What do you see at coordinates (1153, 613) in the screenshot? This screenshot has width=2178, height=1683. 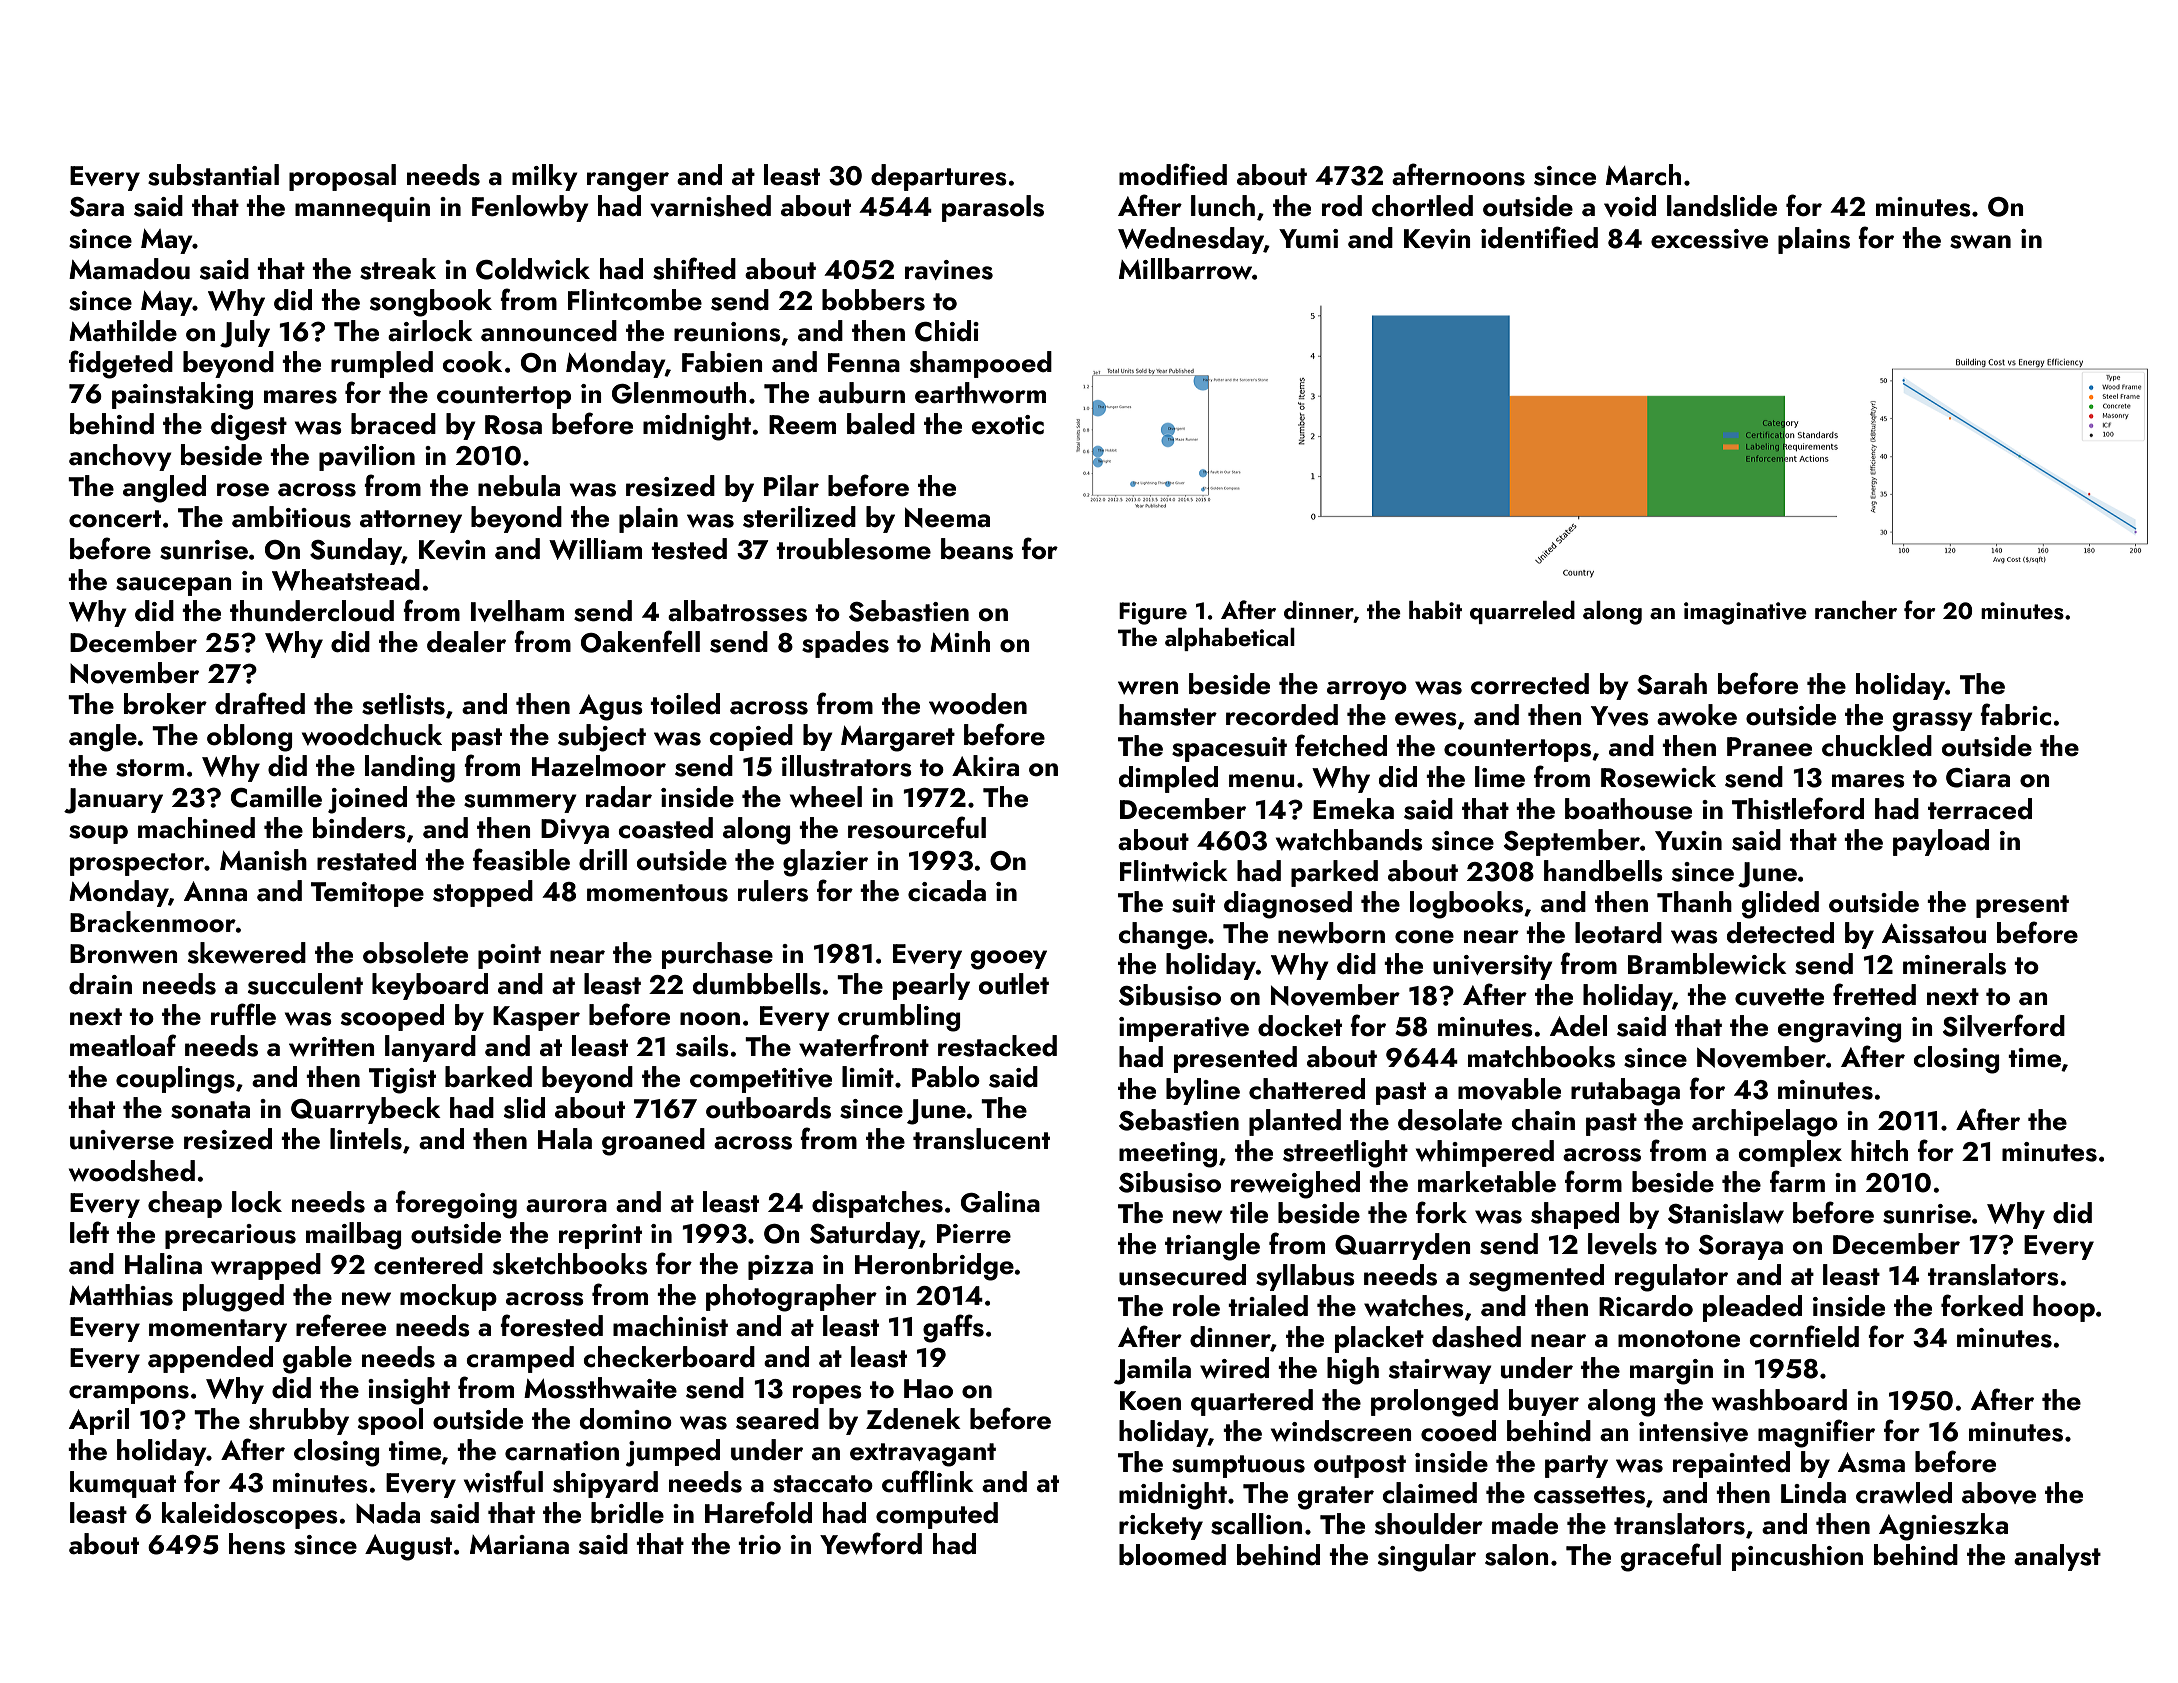 I see `Figure` at bounding box center [1153, 613].
